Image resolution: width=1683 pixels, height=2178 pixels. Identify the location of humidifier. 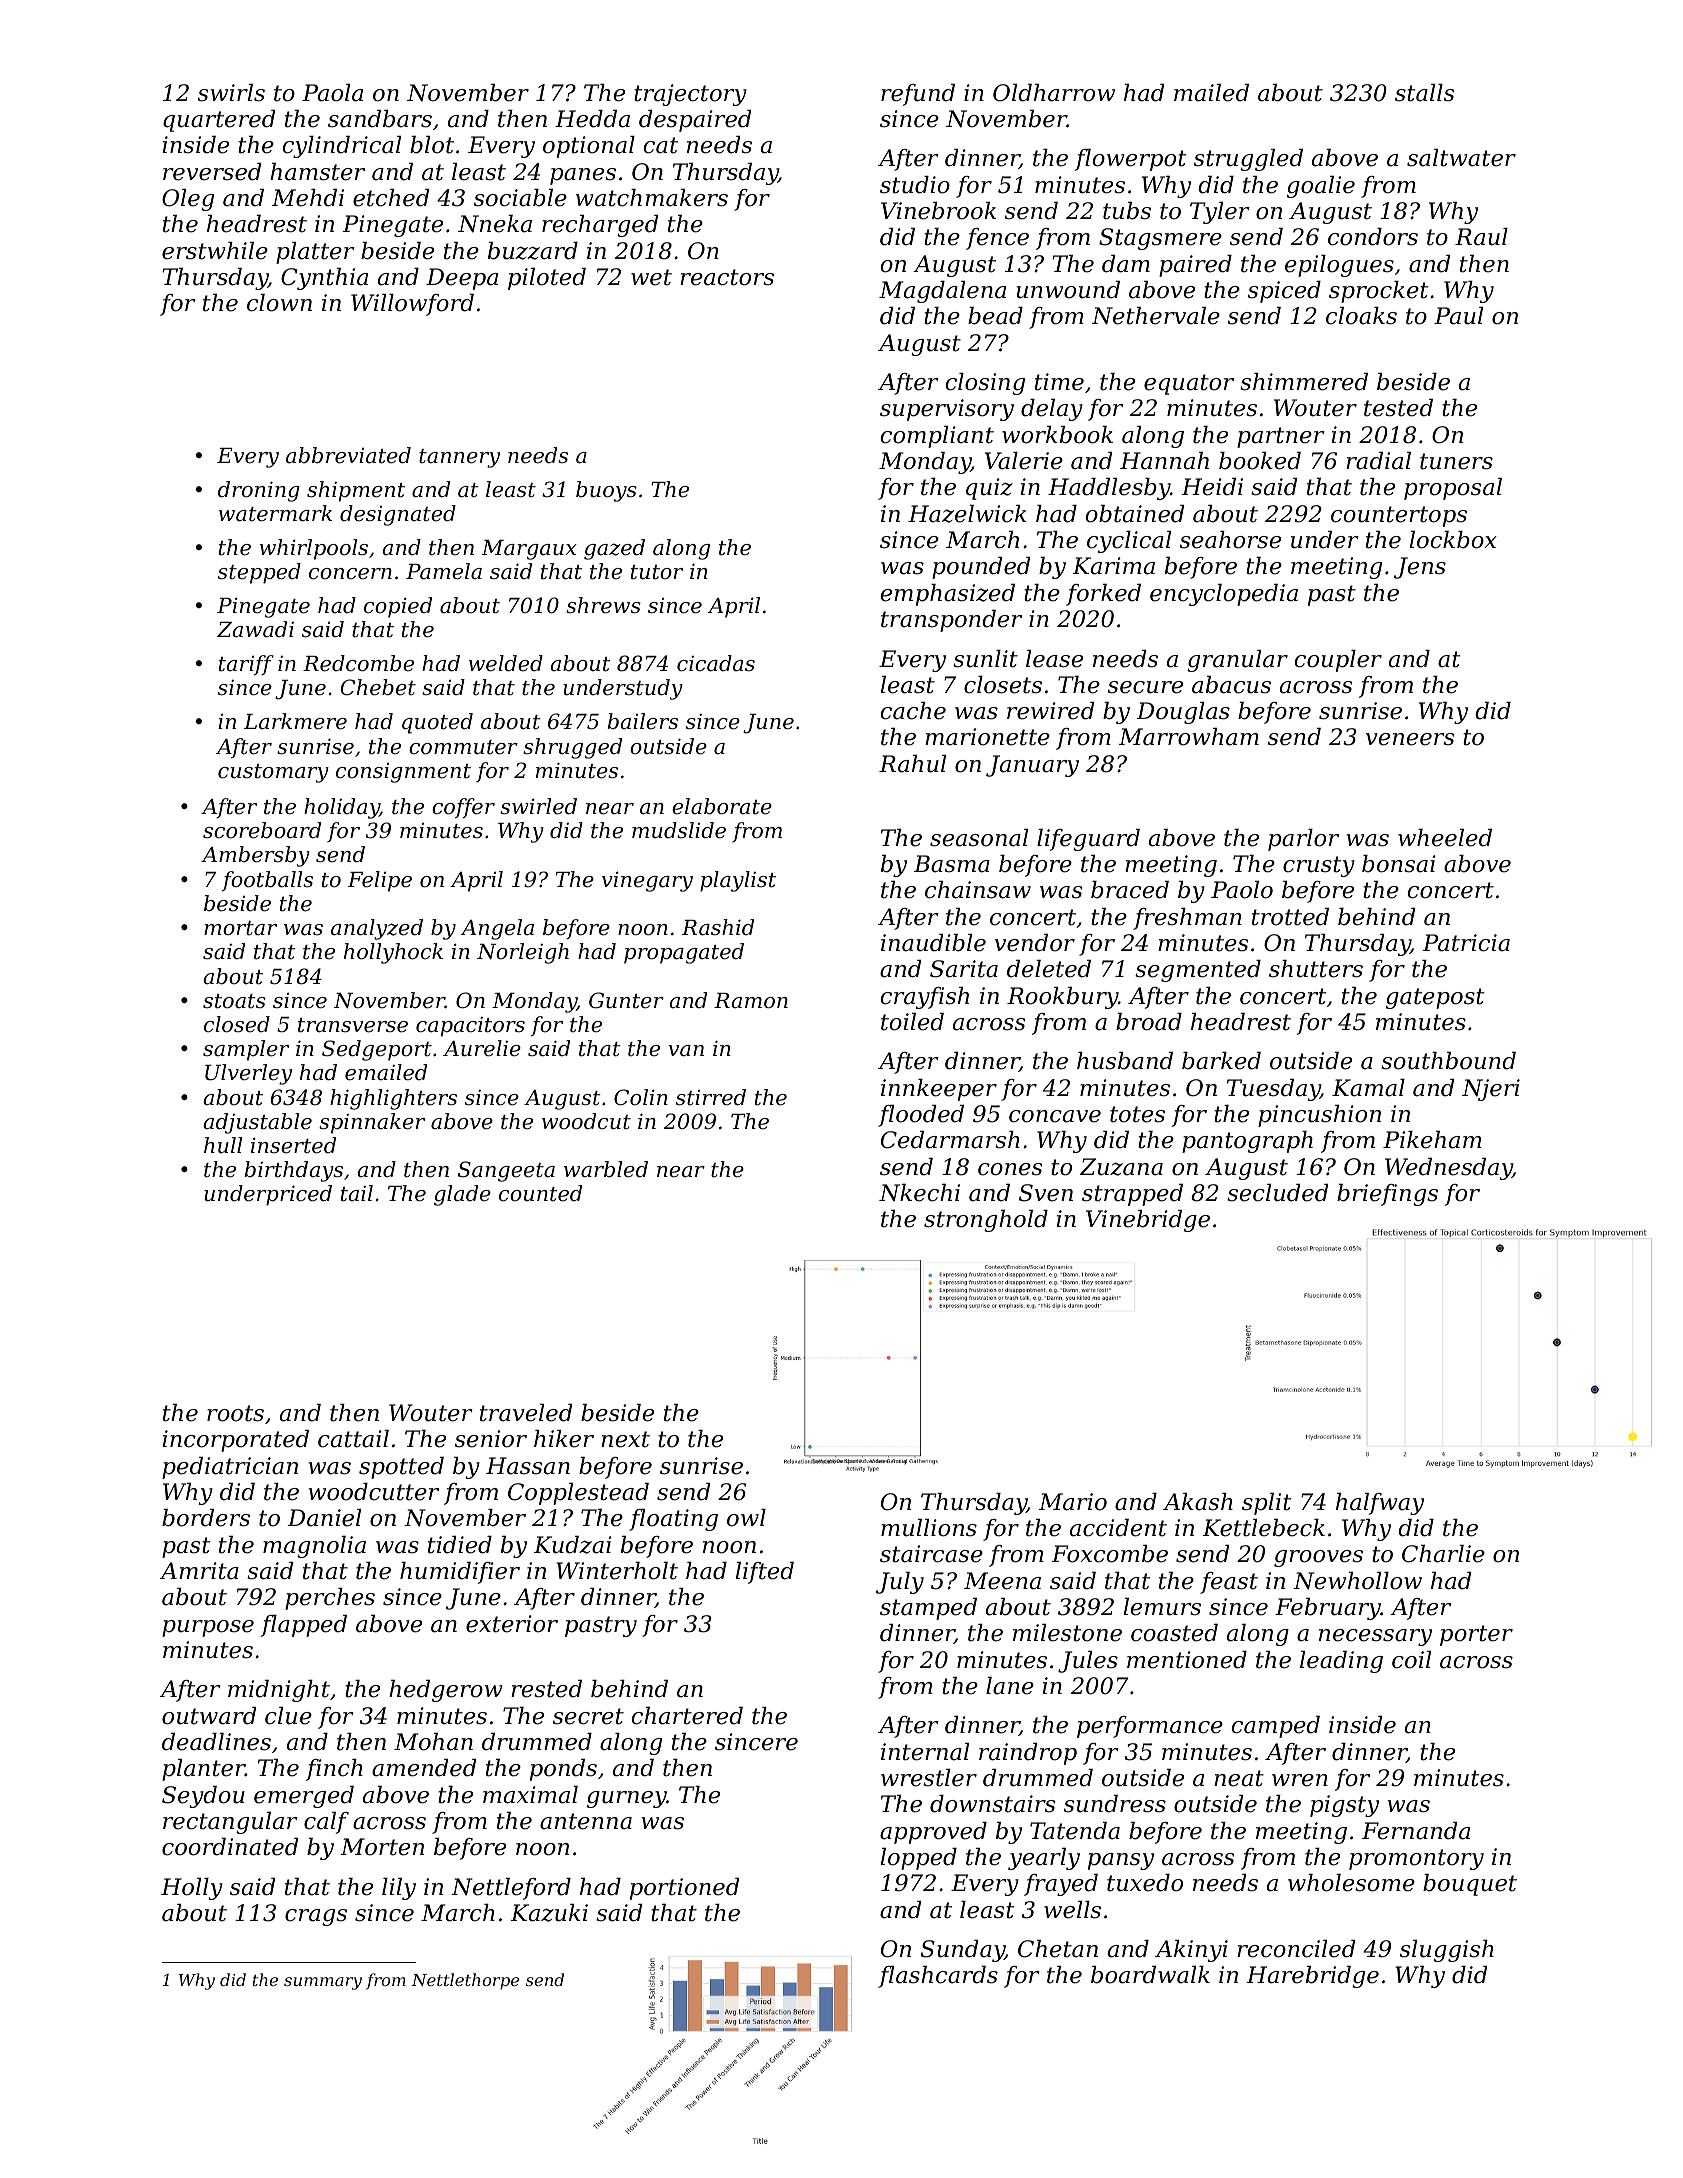
(460, 1573).
